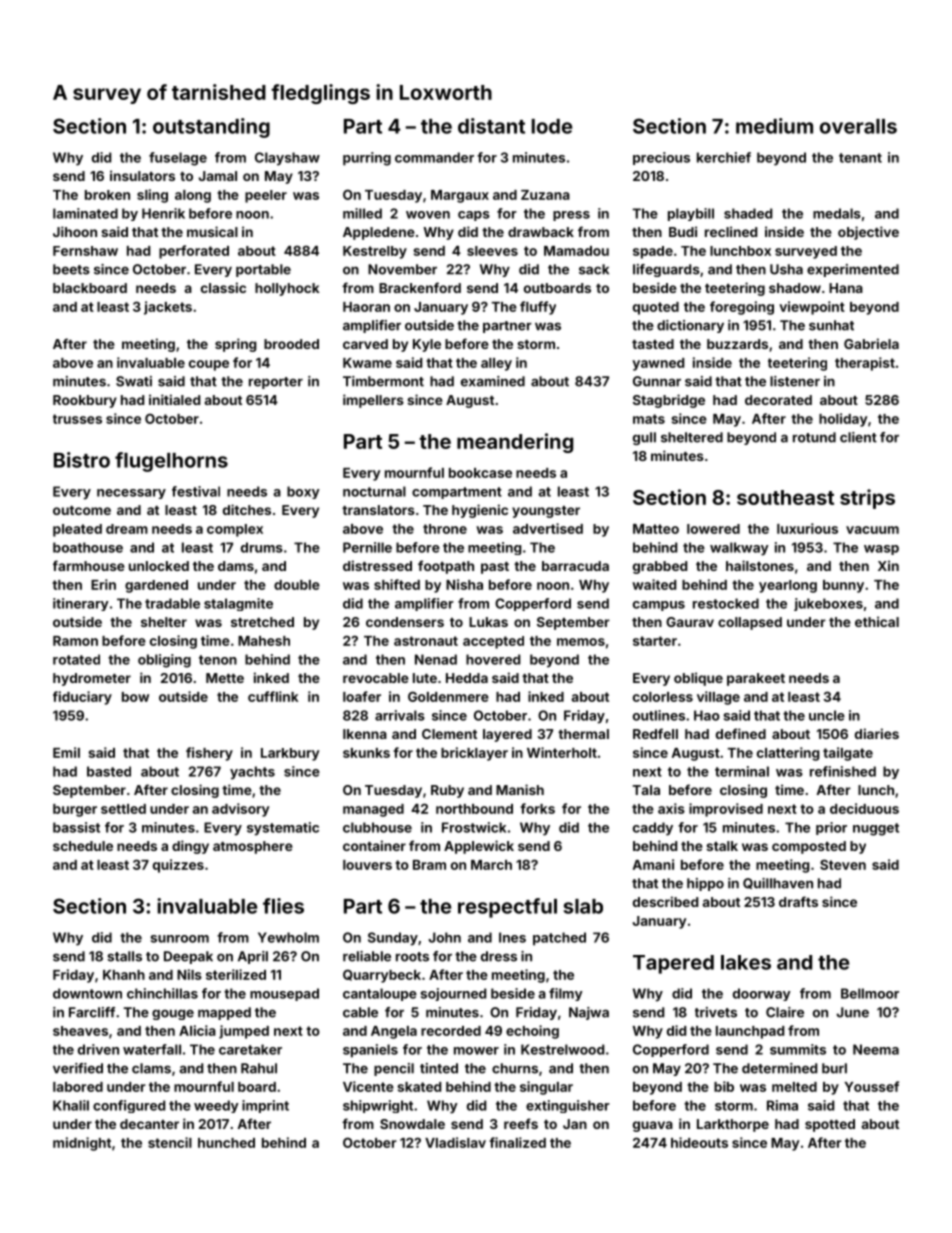  What do you see at coordinates (491, 126) in the image?
I see `distant` at bounding box center [491, 126].
